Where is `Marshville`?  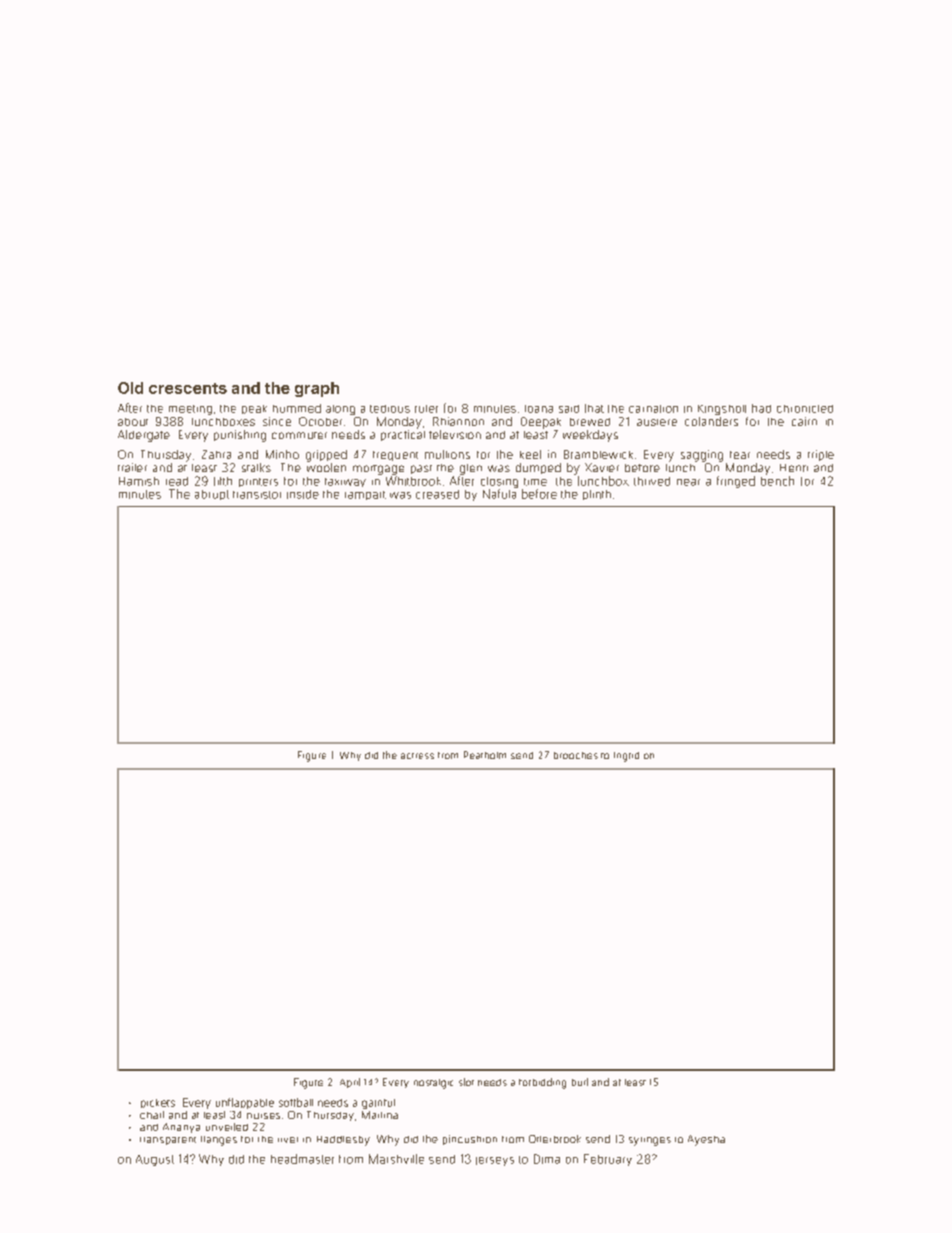
Marshville is located at coordinates (396, 1159).
